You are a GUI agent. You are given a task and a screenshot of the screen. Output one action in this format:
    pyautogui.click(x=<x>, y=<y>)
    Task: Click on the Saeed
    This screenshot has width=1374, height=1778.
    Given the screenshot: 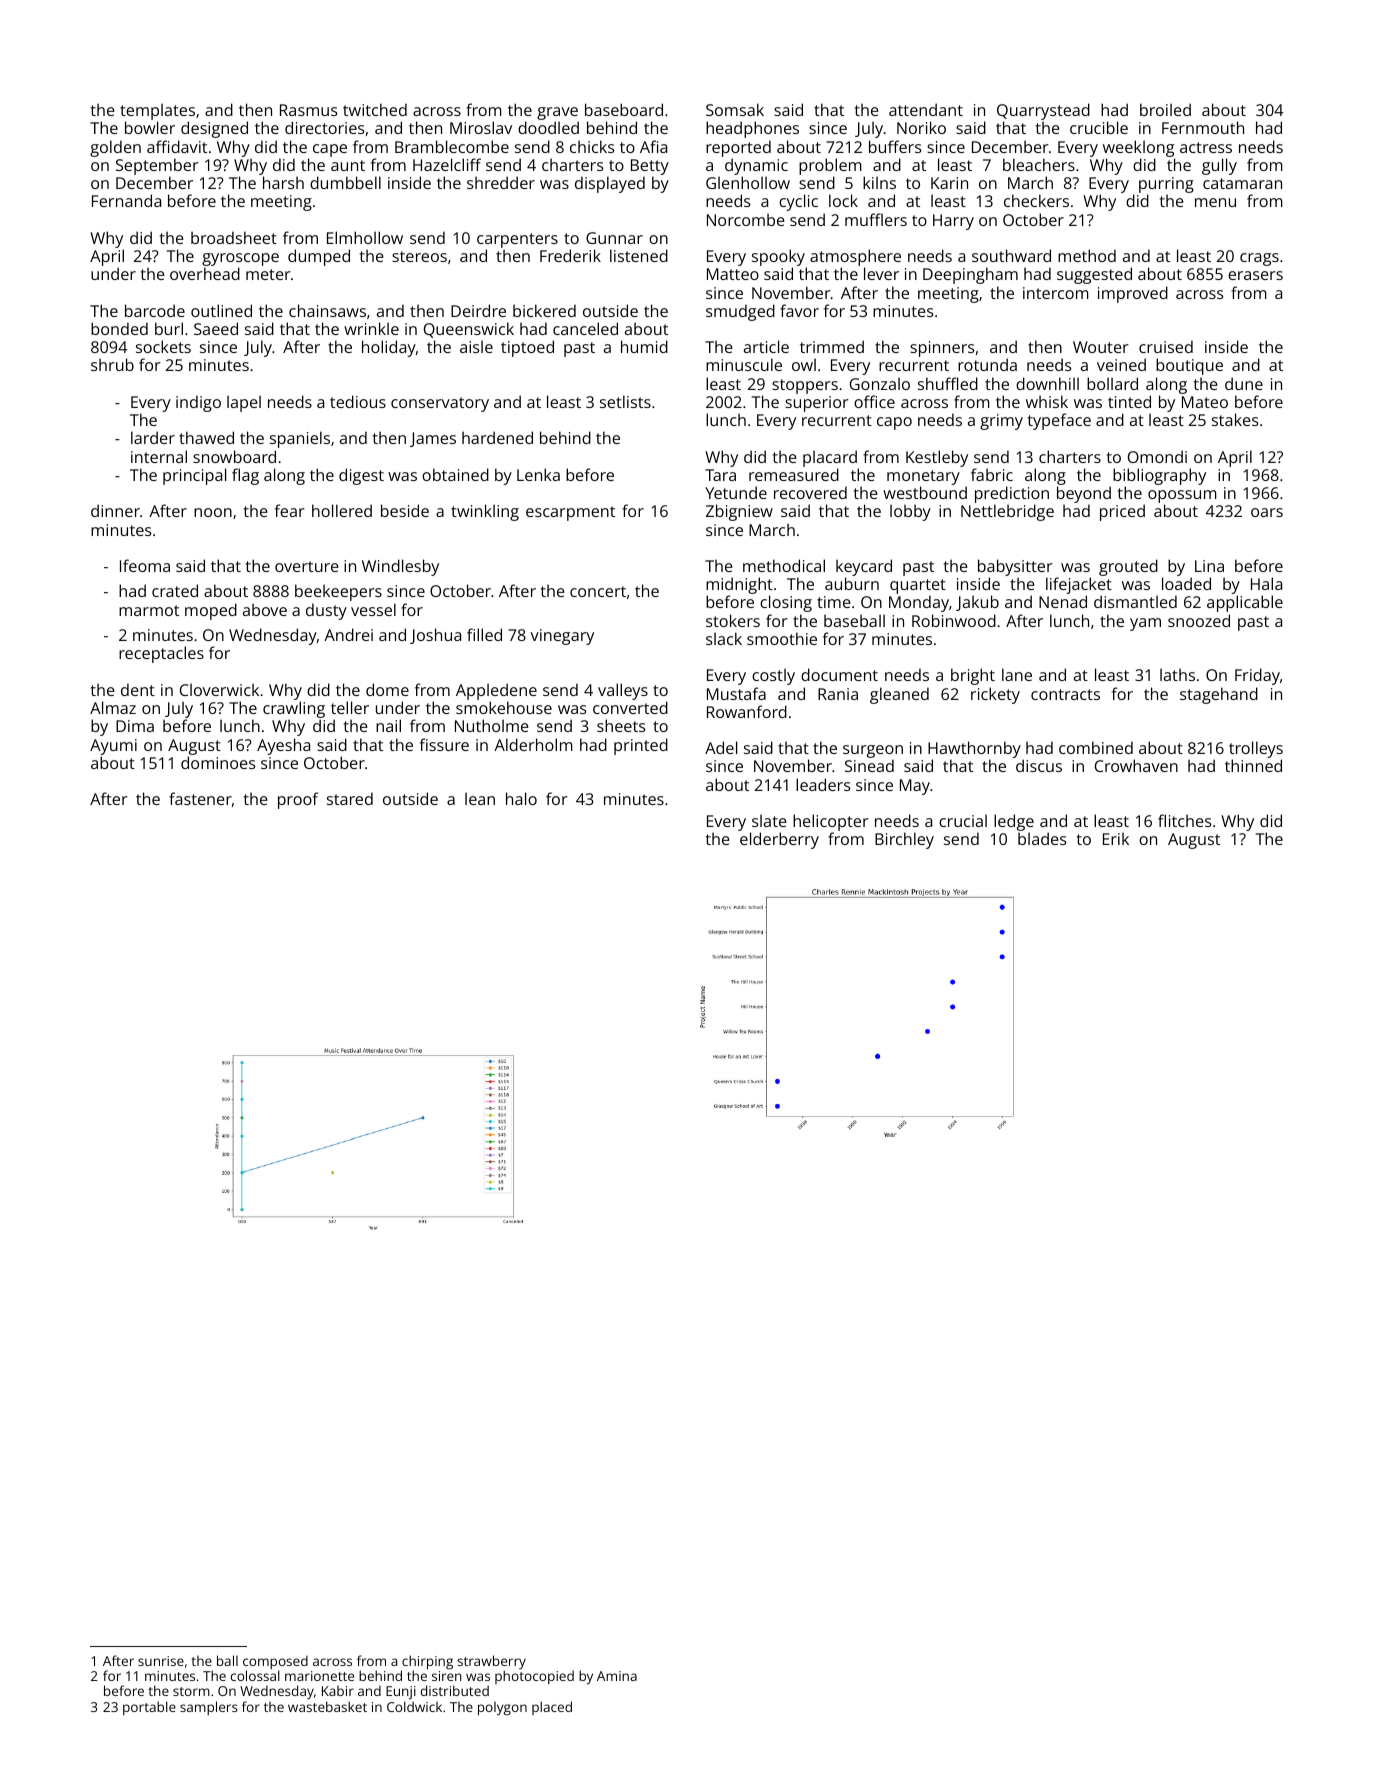 What is the action you would take?
    pyautogui.click(x=216, y=328)
